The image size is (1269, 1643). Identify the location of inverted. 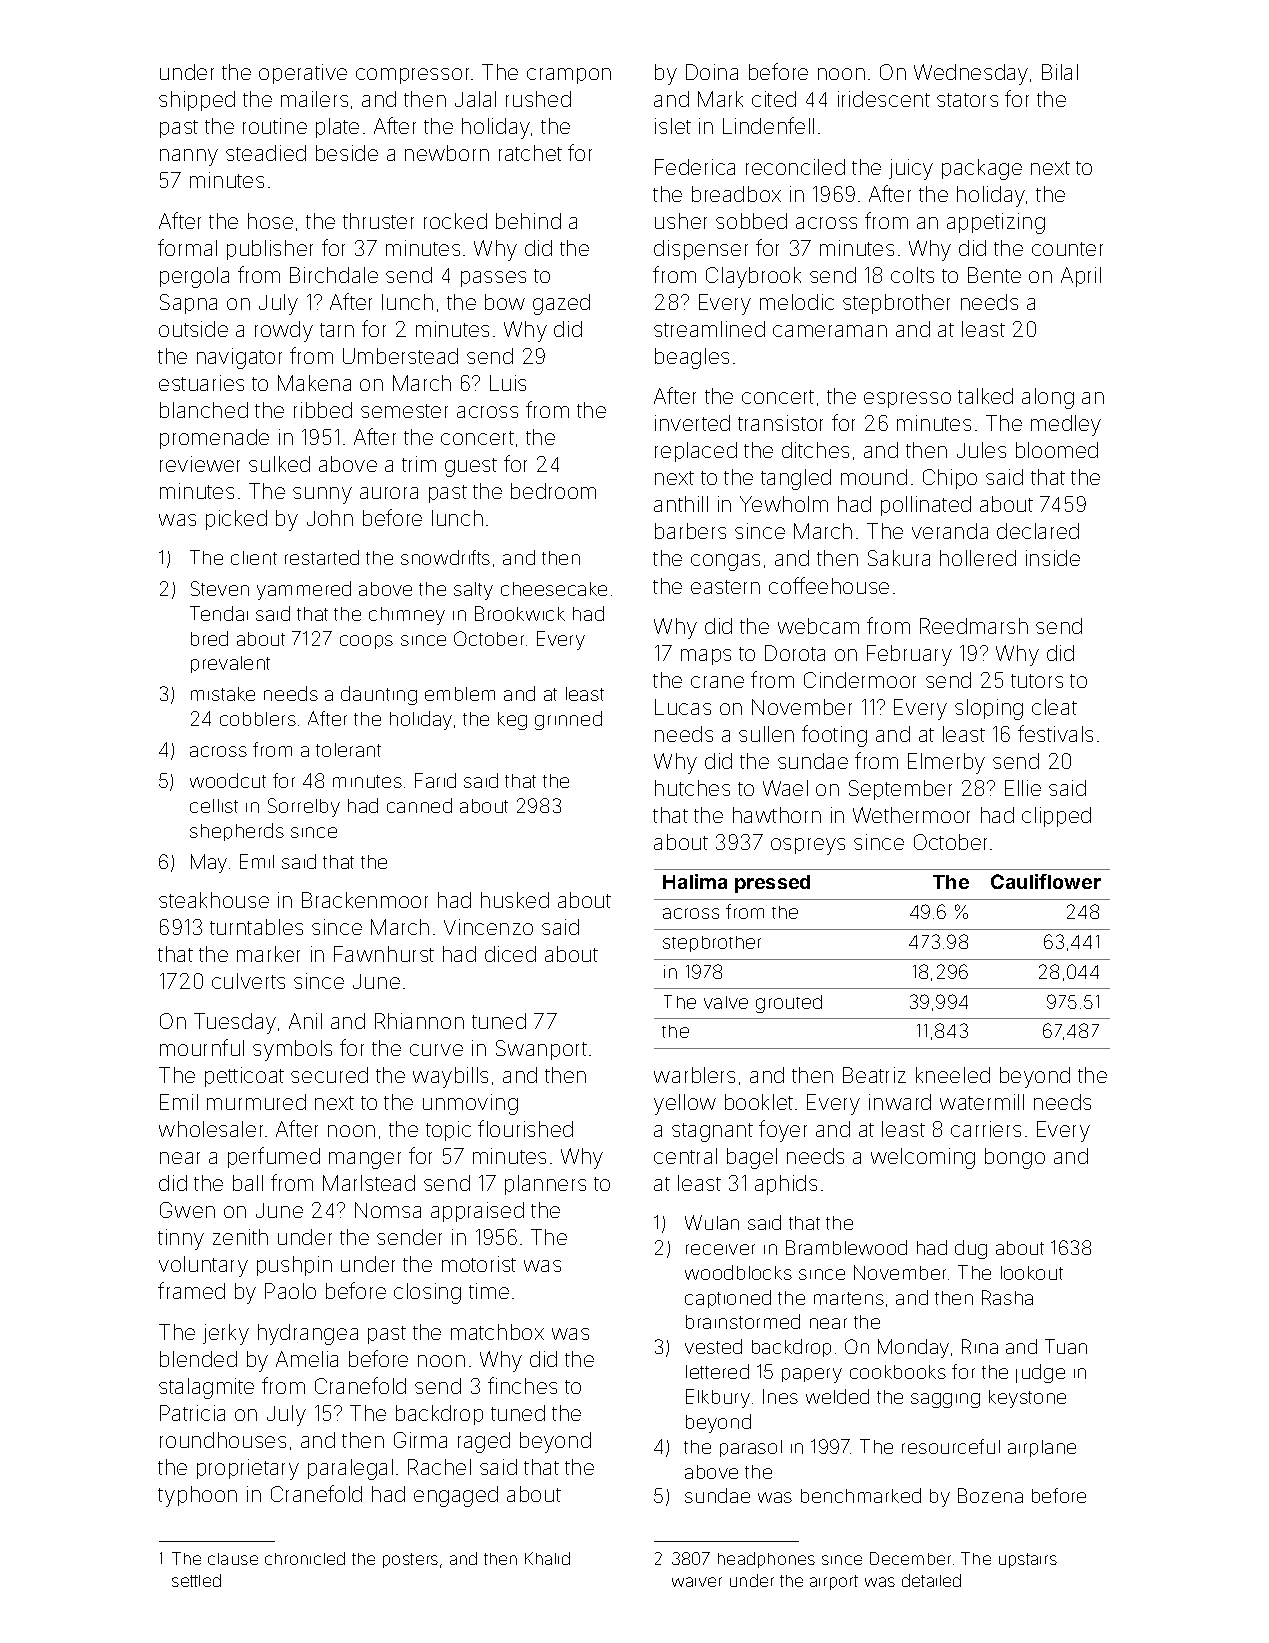
(692, 423).
